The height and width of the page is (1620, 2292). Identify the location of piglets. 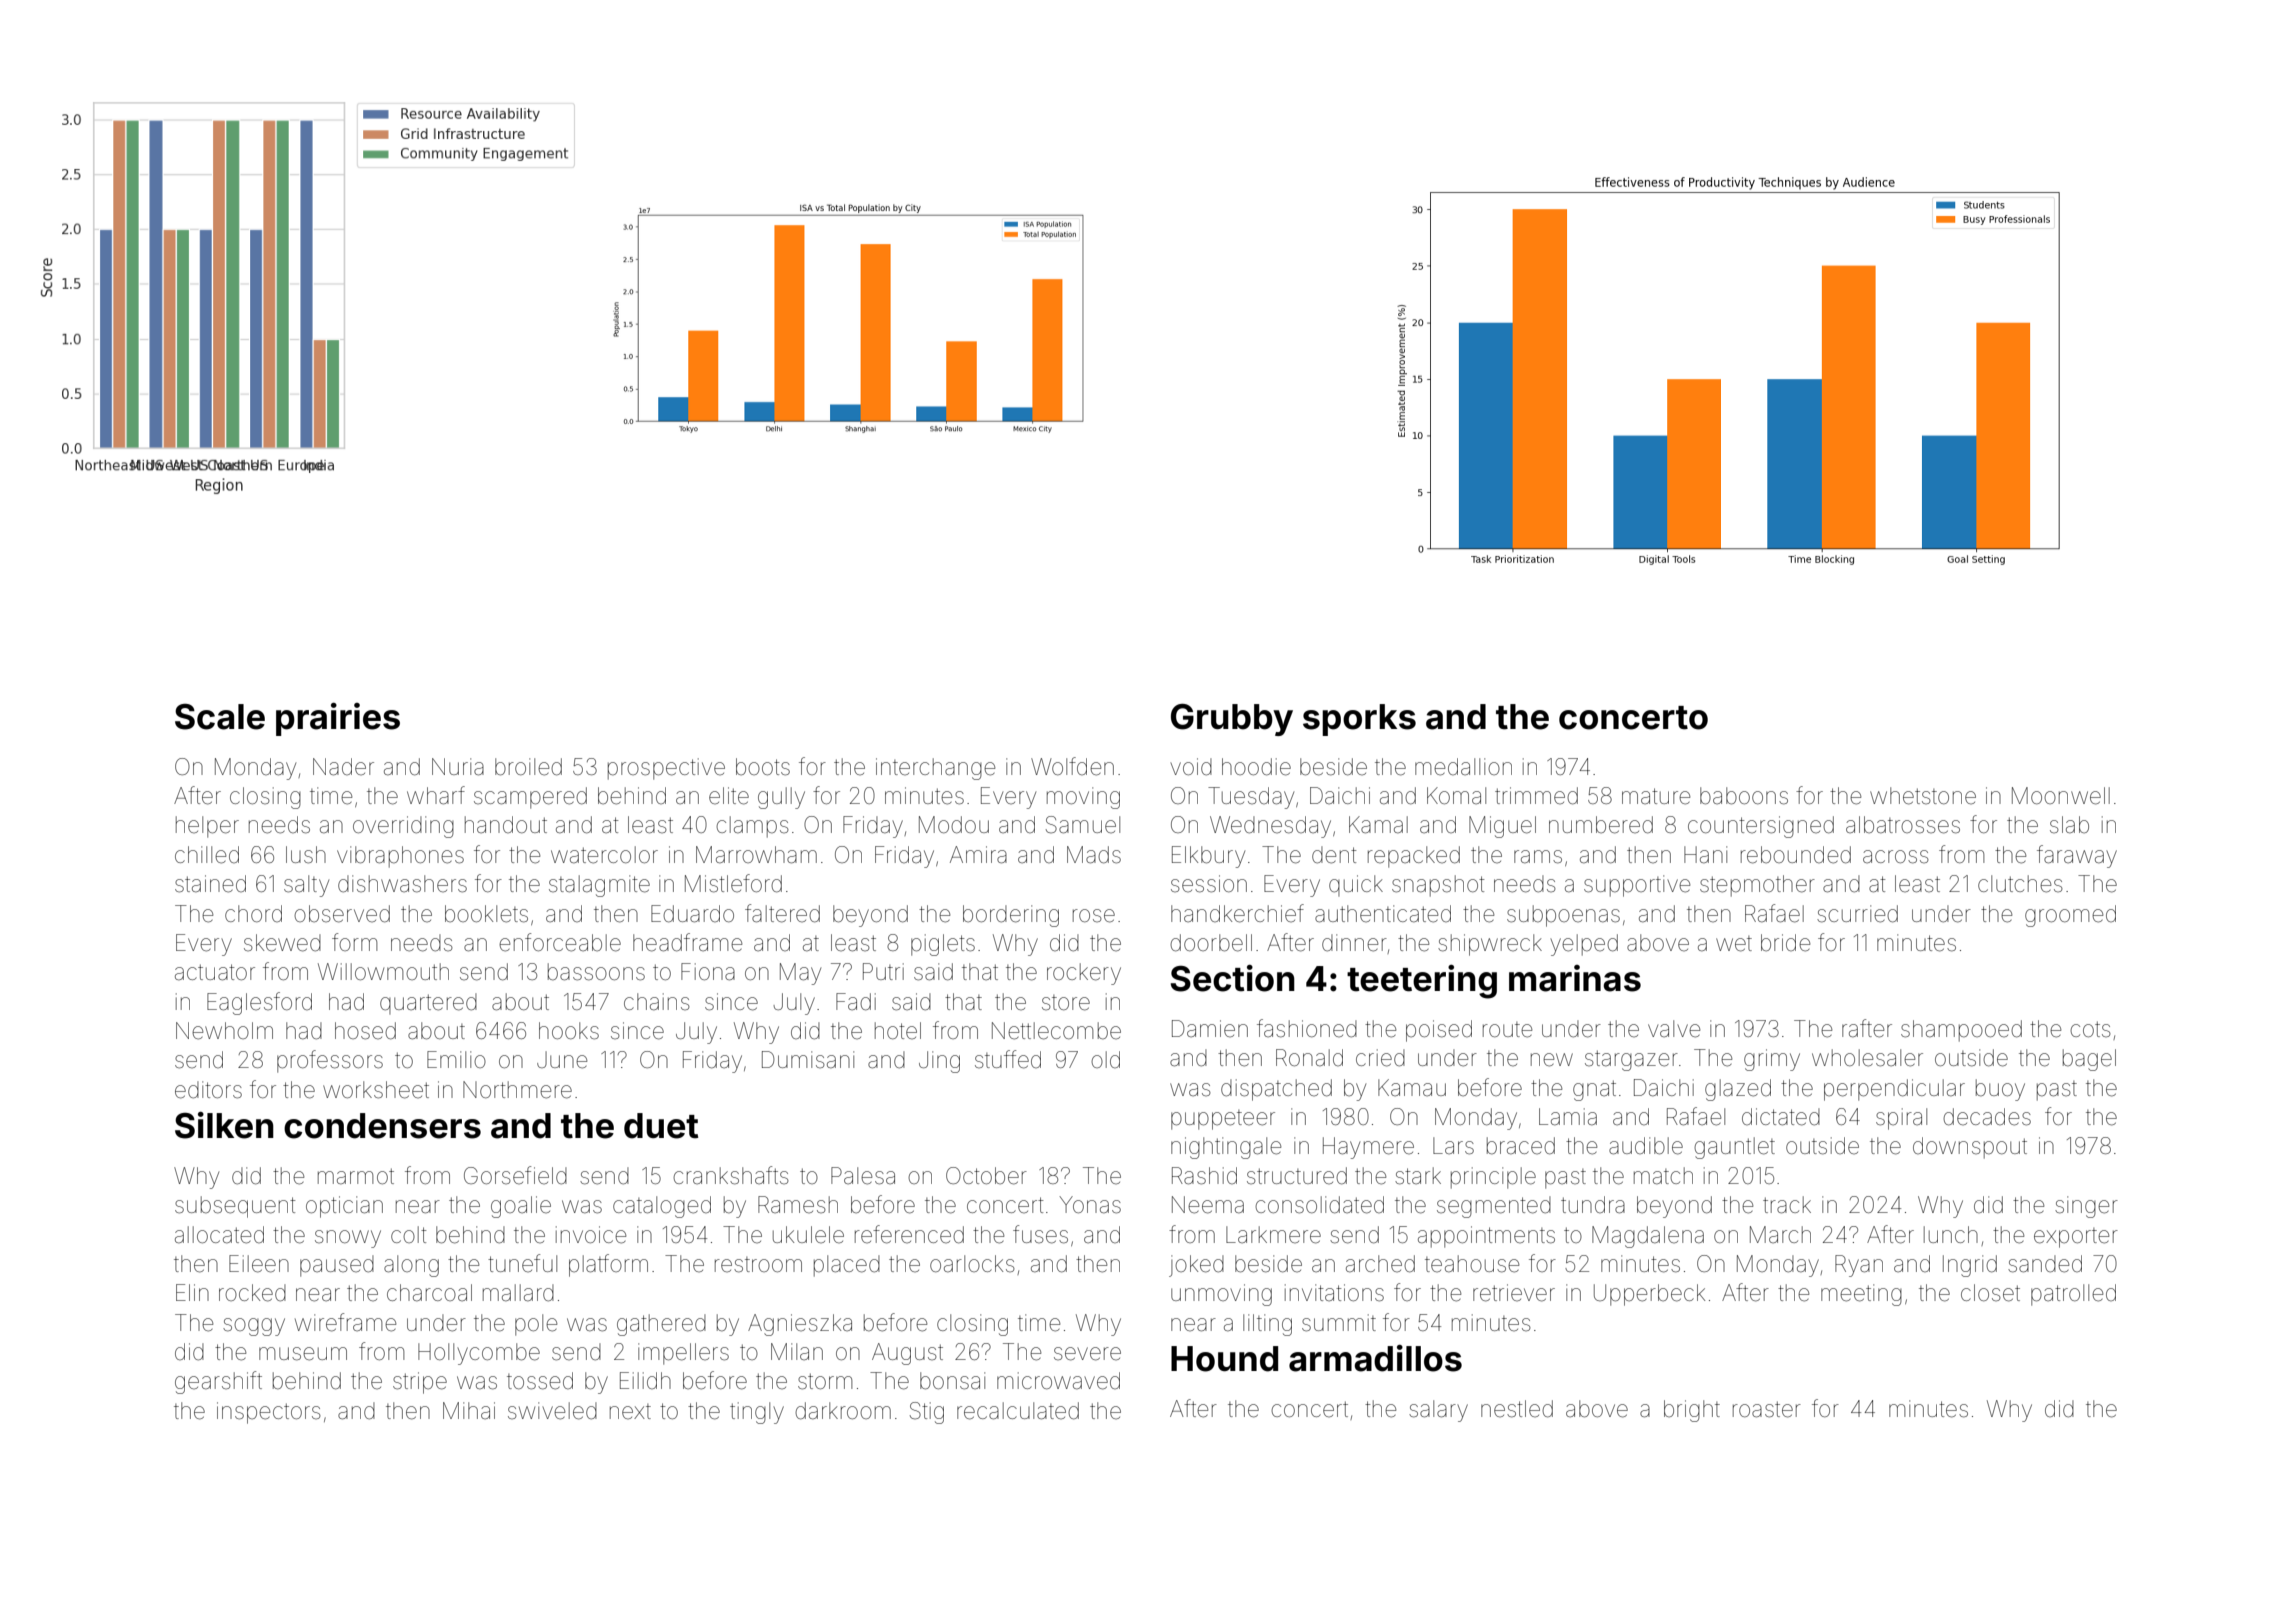
(943, 945).
